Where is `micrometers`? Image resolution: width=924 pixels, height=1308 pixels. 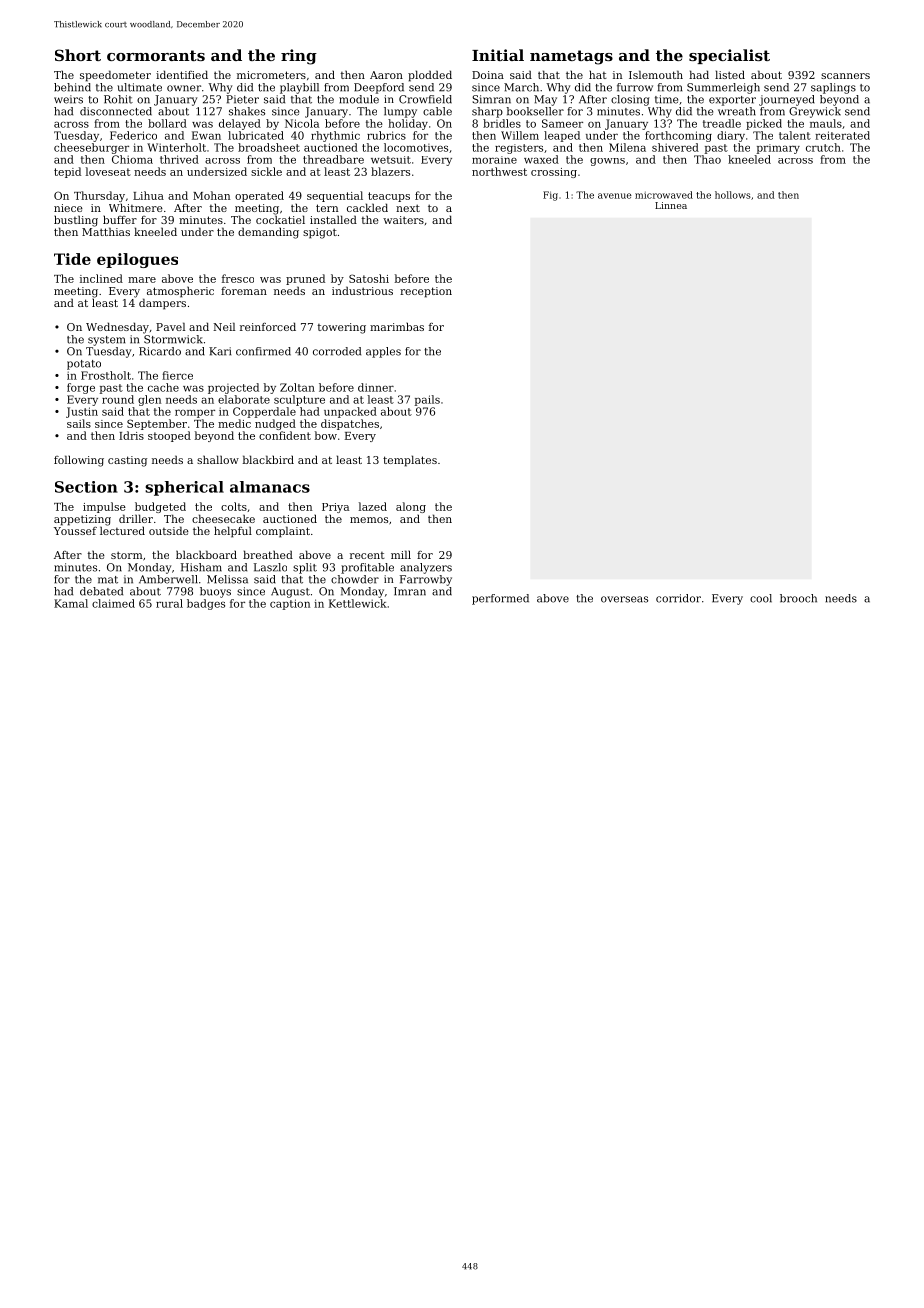
micrometers is located at coordinates (271, 75).
